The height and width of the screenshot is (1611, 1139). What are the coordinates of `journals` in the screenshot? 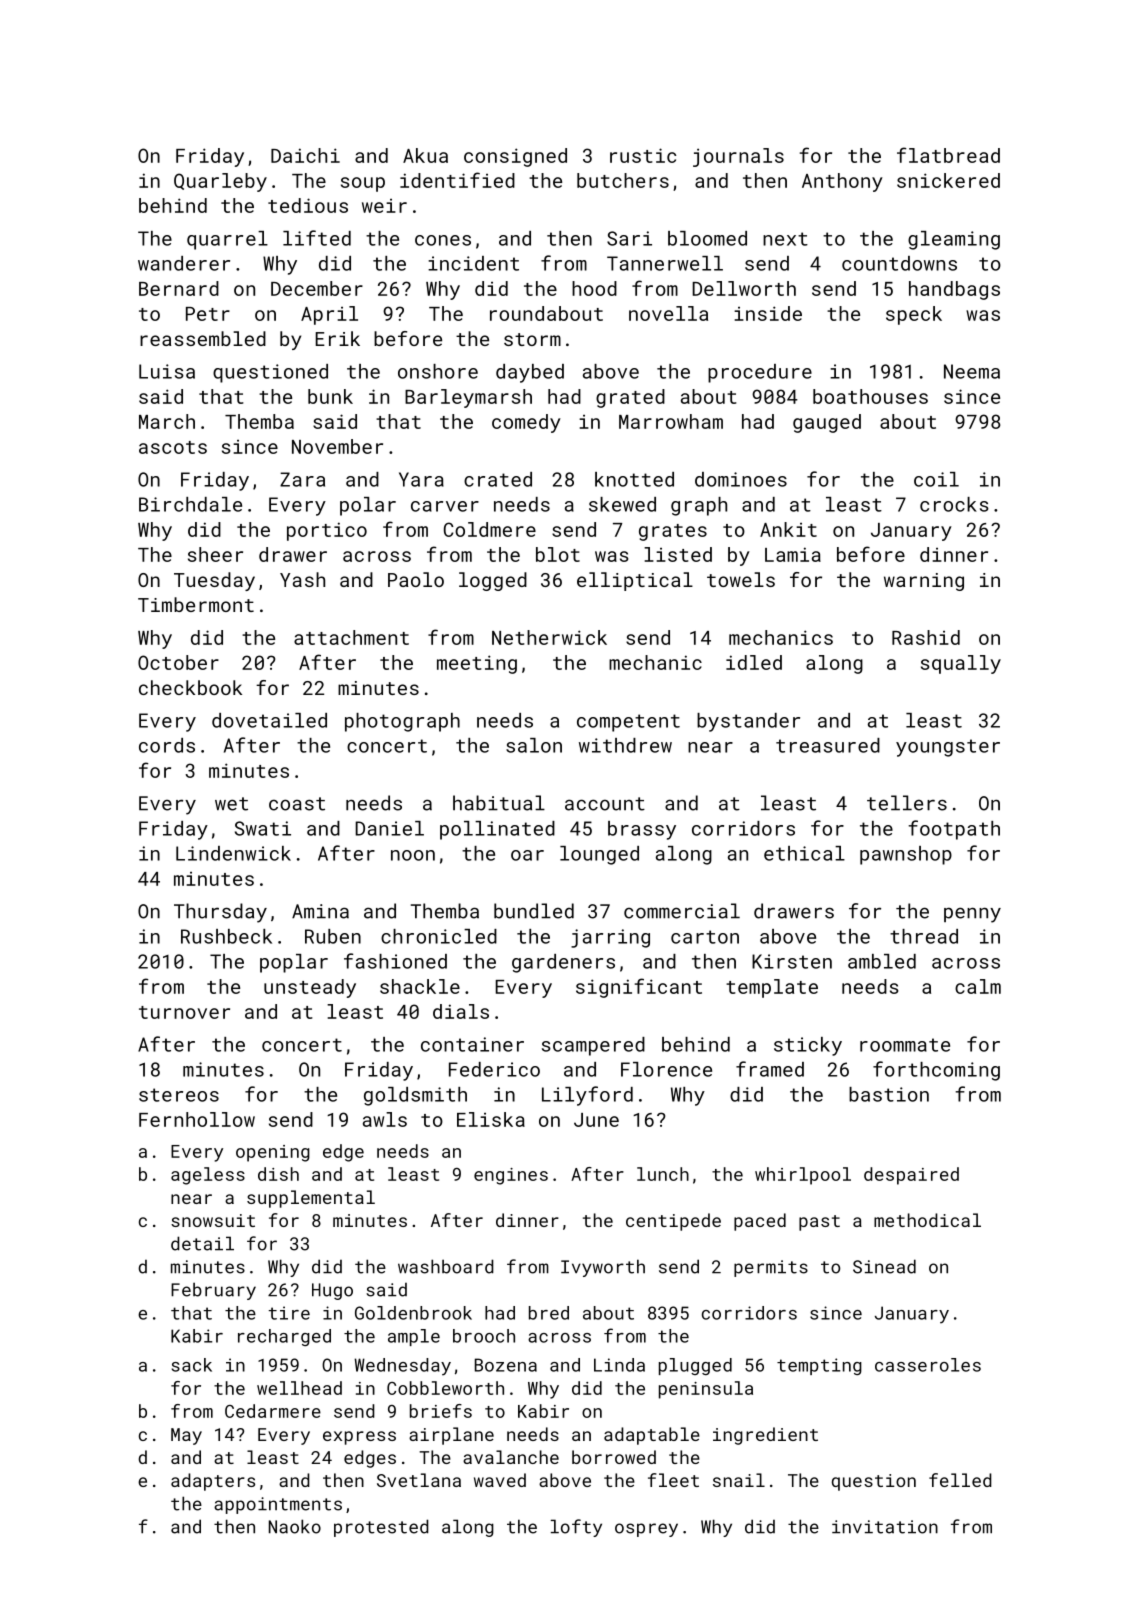 It's located at (738, 157).
